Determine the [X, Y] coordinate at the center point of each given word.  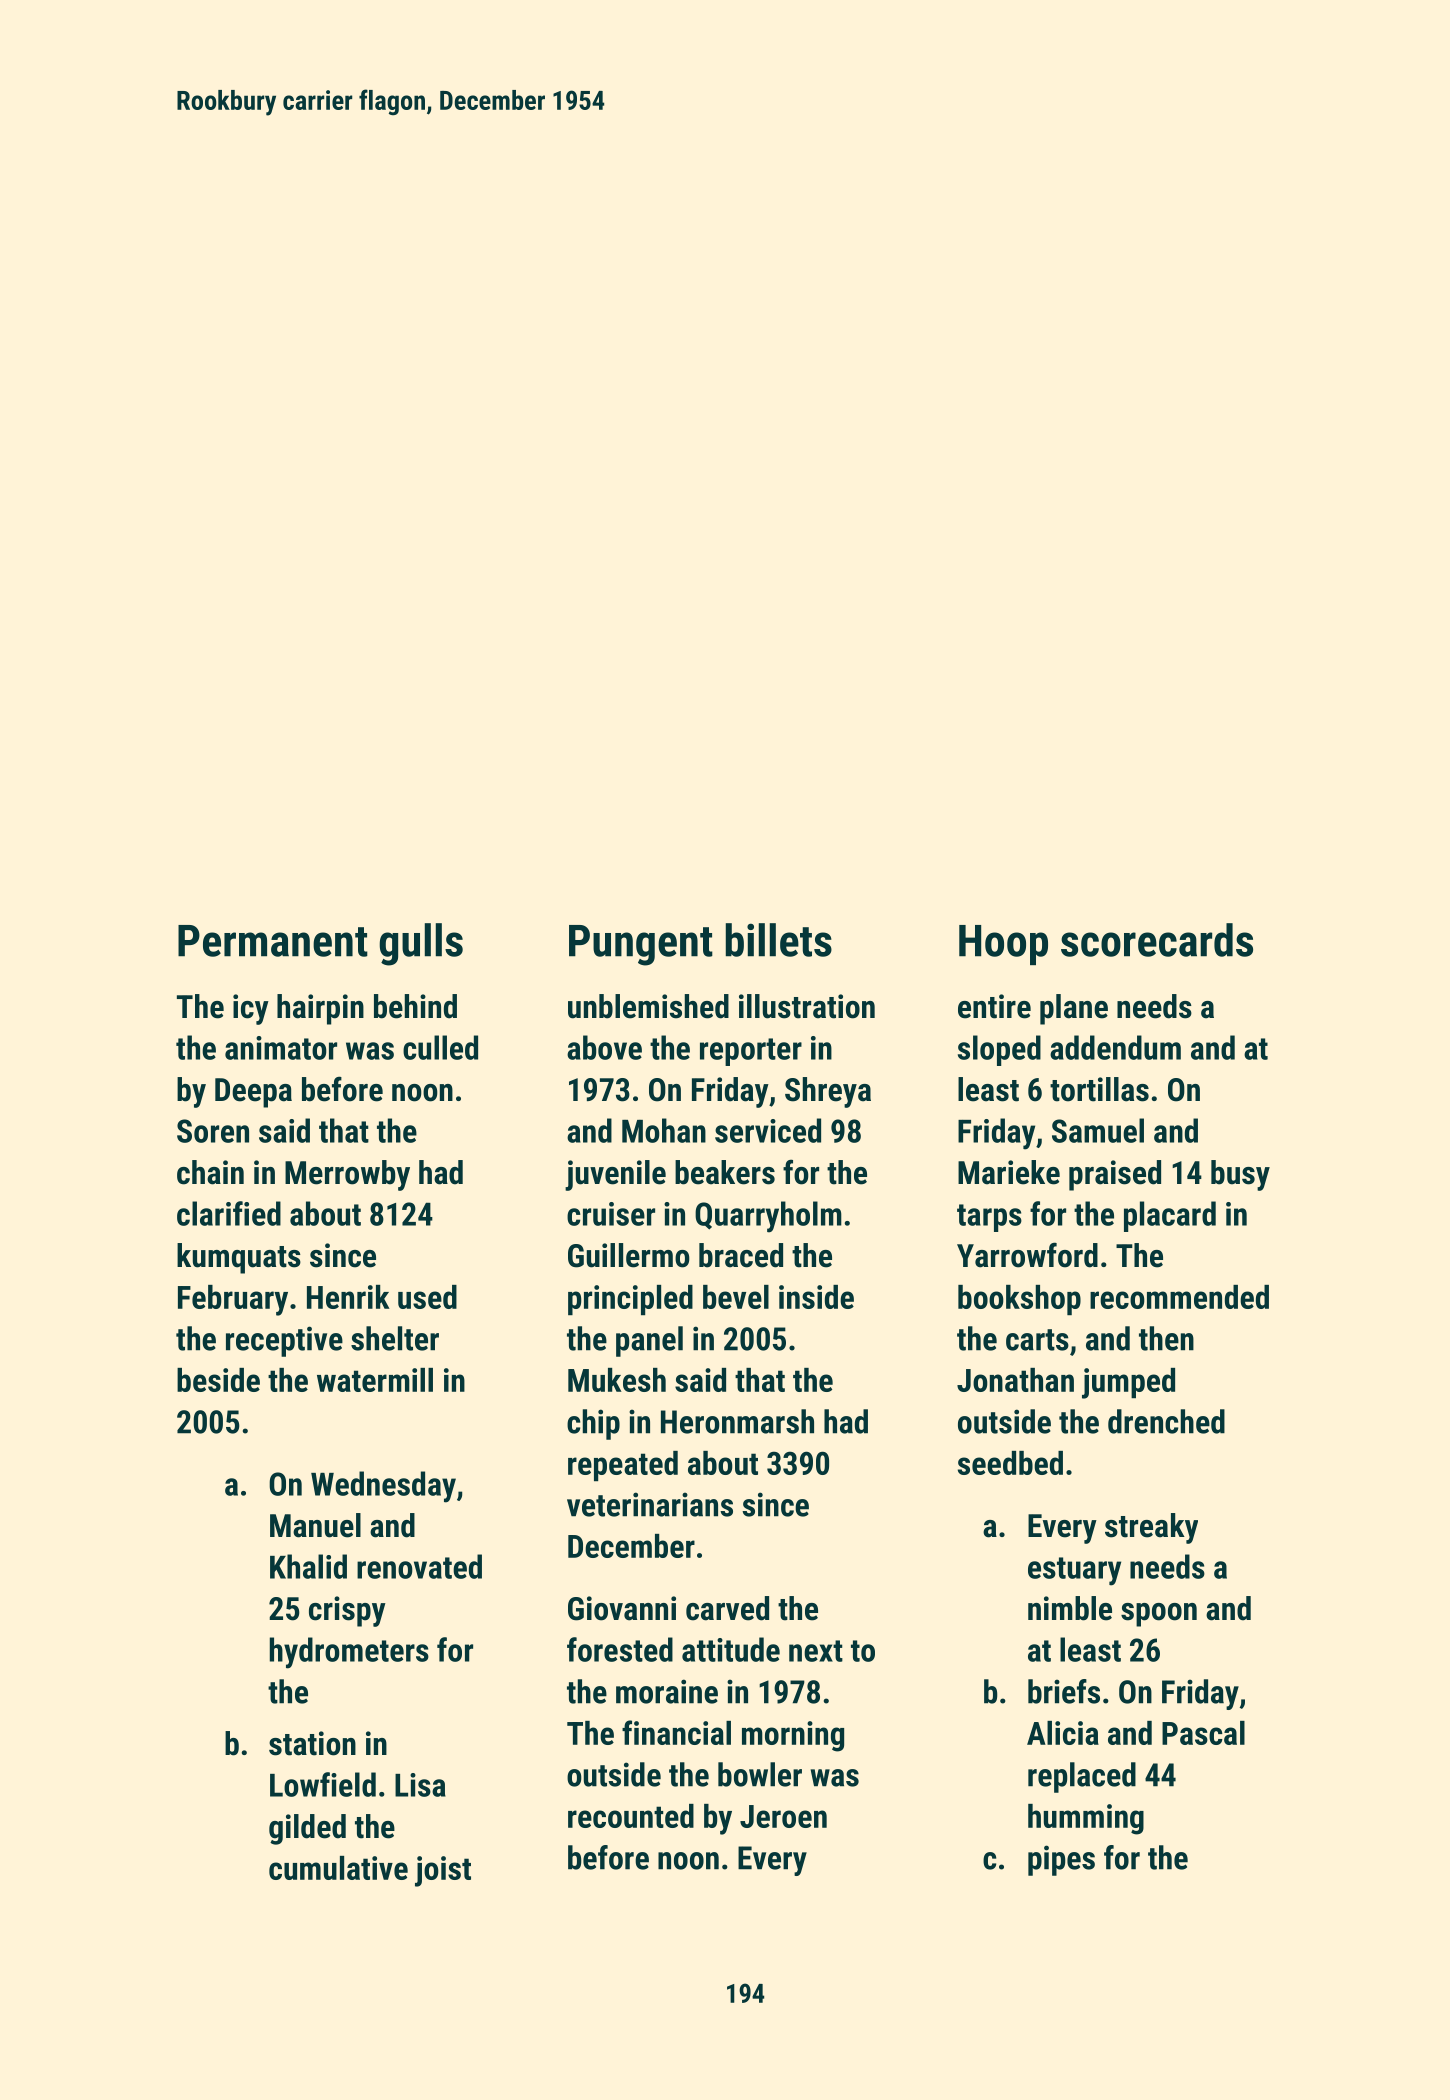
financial [676, 1732]
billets [779, 940]
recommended [1179, 1297]
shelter [395, 1338]
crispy [347, 1611]
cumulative [338, 1868]
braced [741, 1255]
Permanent [273, 941]
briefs [1064, 1691]
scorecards [1157, 940]
